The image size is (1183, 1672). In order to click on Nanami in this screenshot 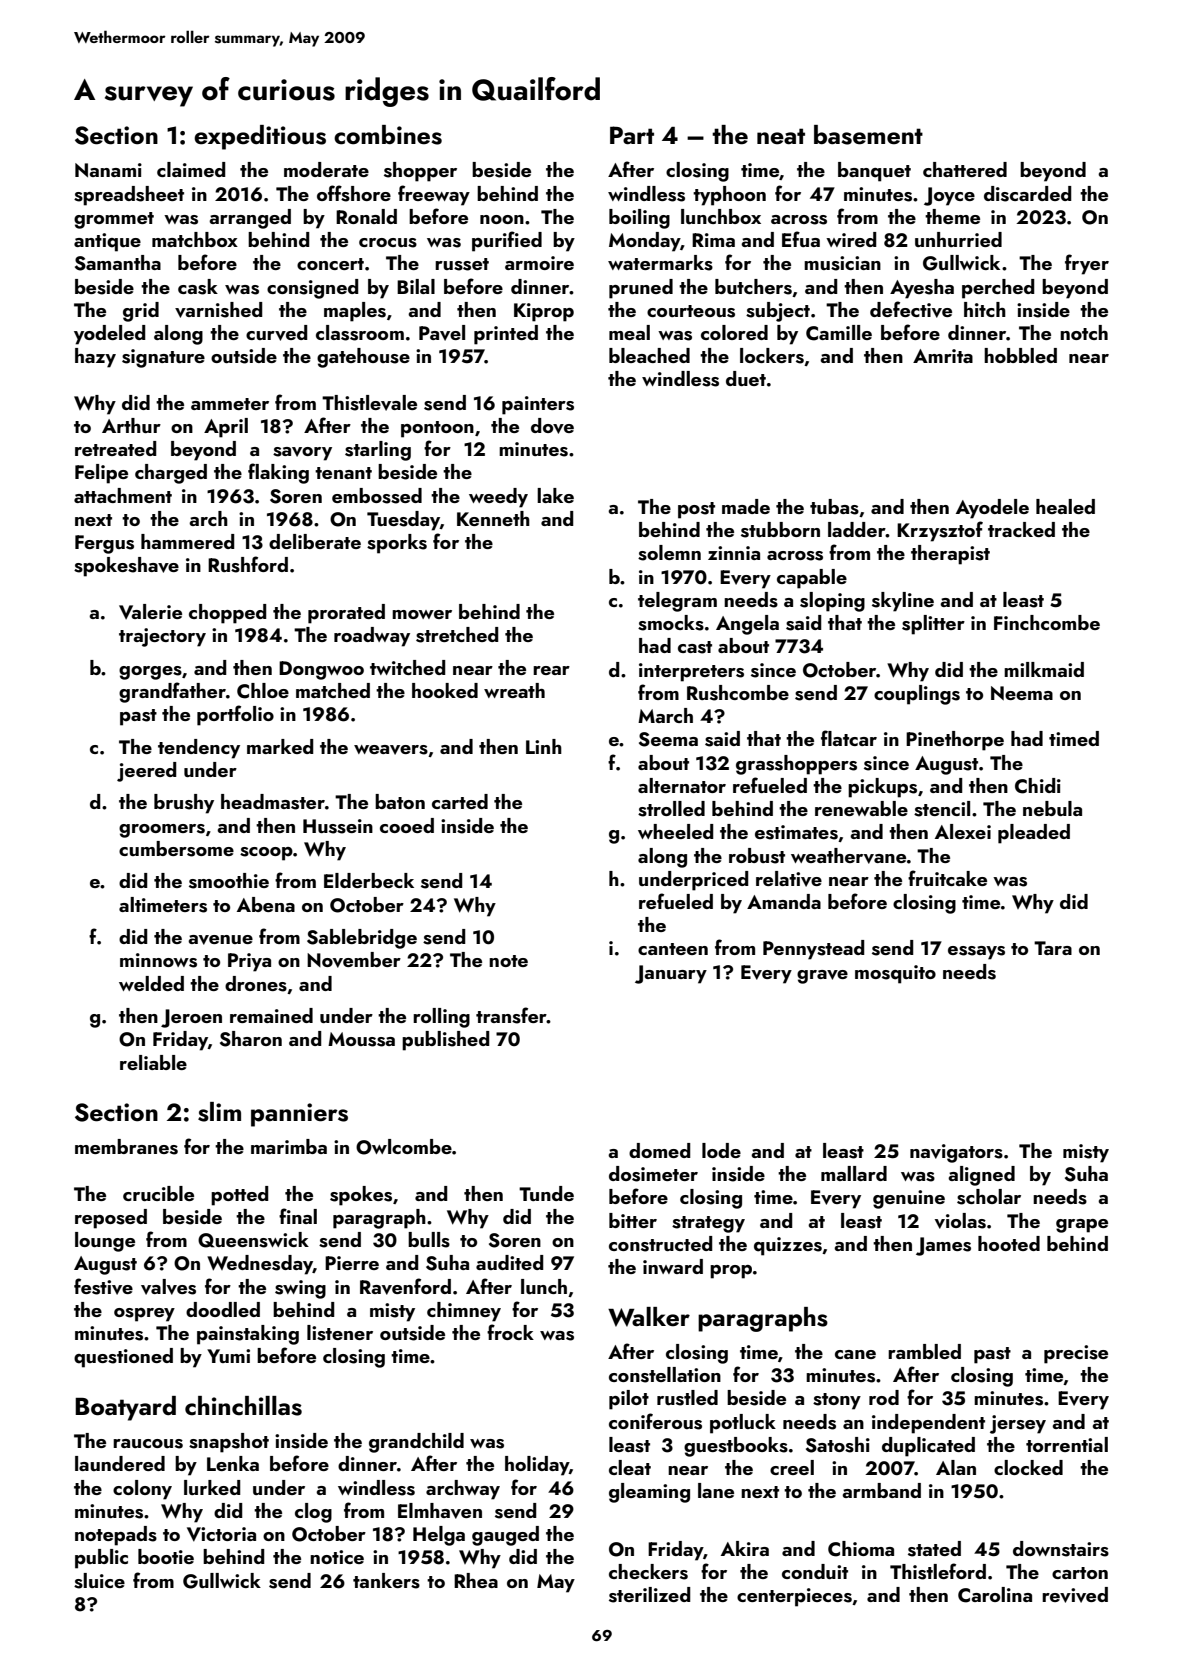, I will do `click(108, 170)`.
